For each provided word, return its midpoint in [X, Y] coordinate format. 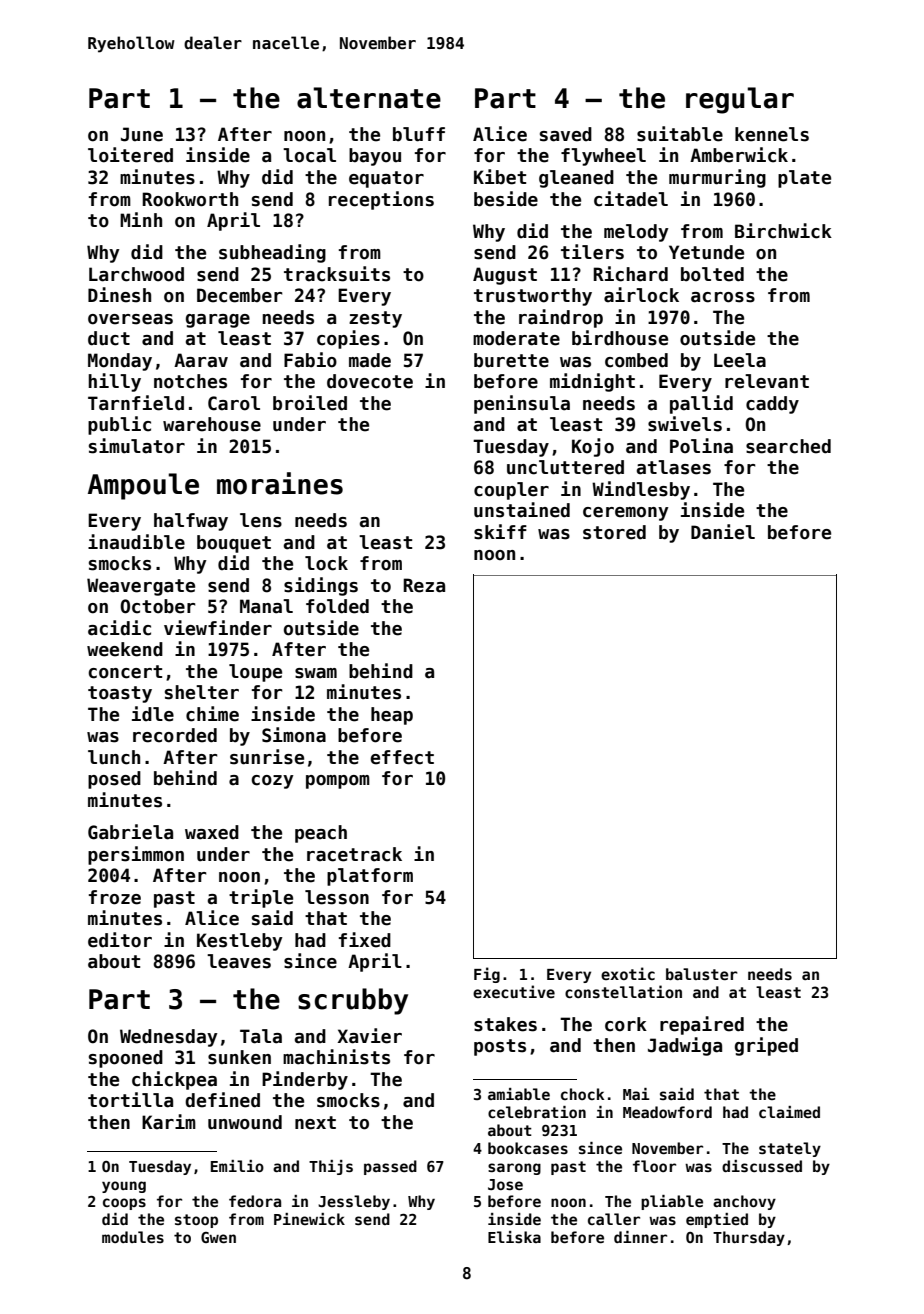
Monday [120, 362]
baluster [702, 974]
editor [120, 940]
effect [402, 757]
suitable [680, 134]
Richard [630, 274]
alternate [369, 98]
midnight [592, 382]
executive [514, 991]
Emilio [237, 1166]
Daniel [723, 532]
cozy [272, 782]
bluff [419, 134]
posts [500, 1047]
